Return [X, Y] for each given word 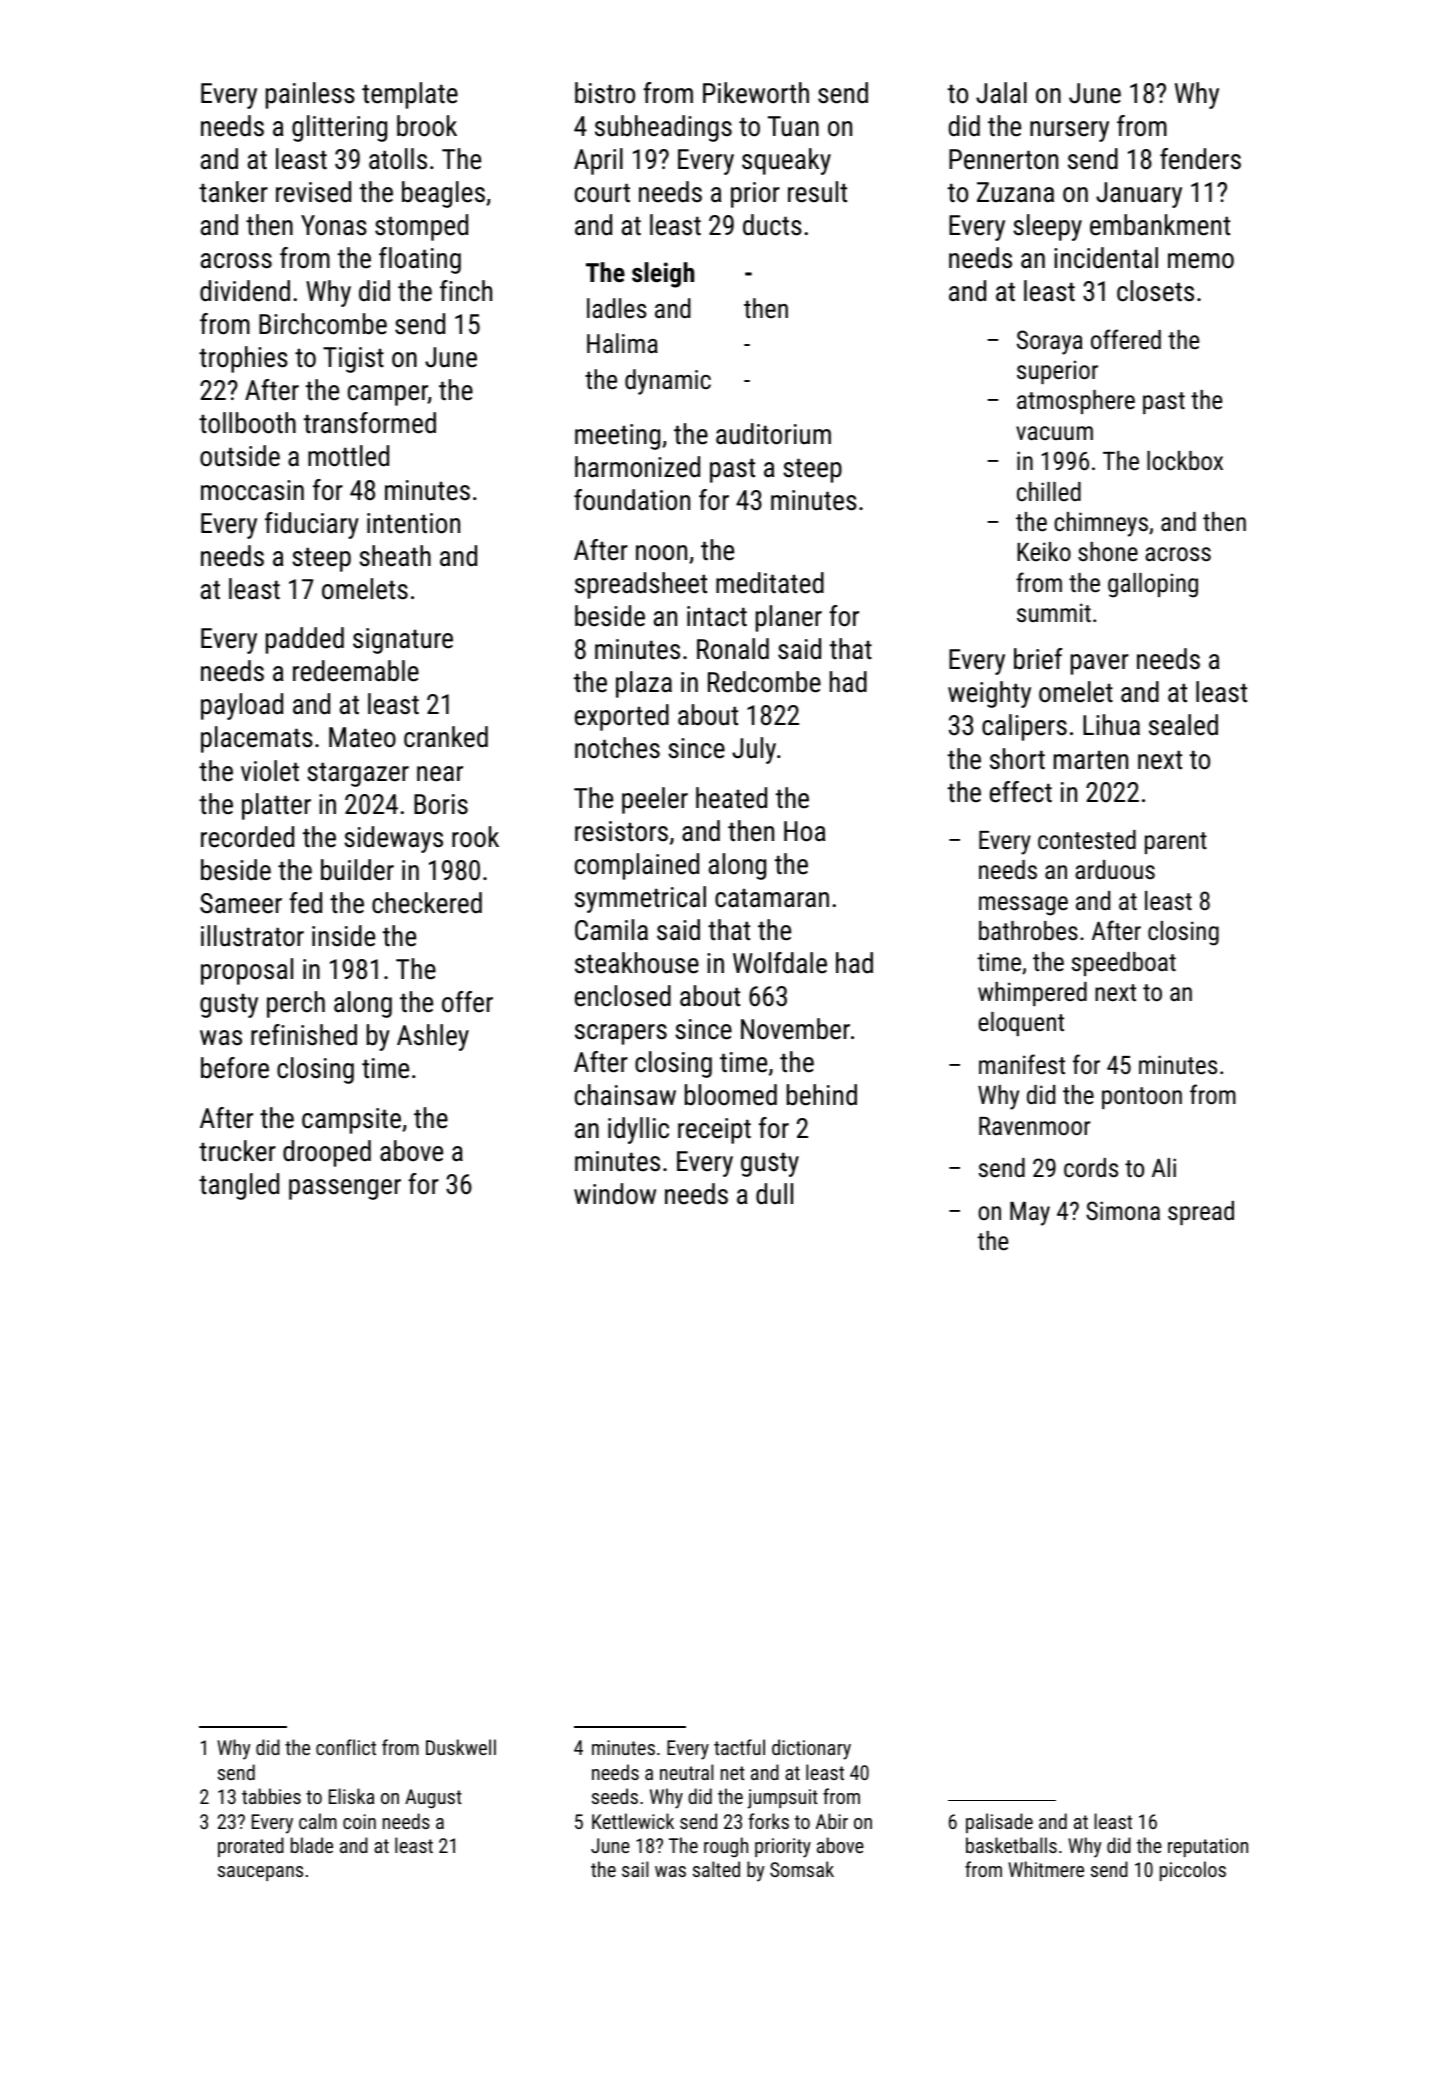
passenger [345, 1189]
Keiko [1044, 551]
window [615, 1194]
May [1030, 1213]
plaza [644, 684]
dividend [245, 291]
